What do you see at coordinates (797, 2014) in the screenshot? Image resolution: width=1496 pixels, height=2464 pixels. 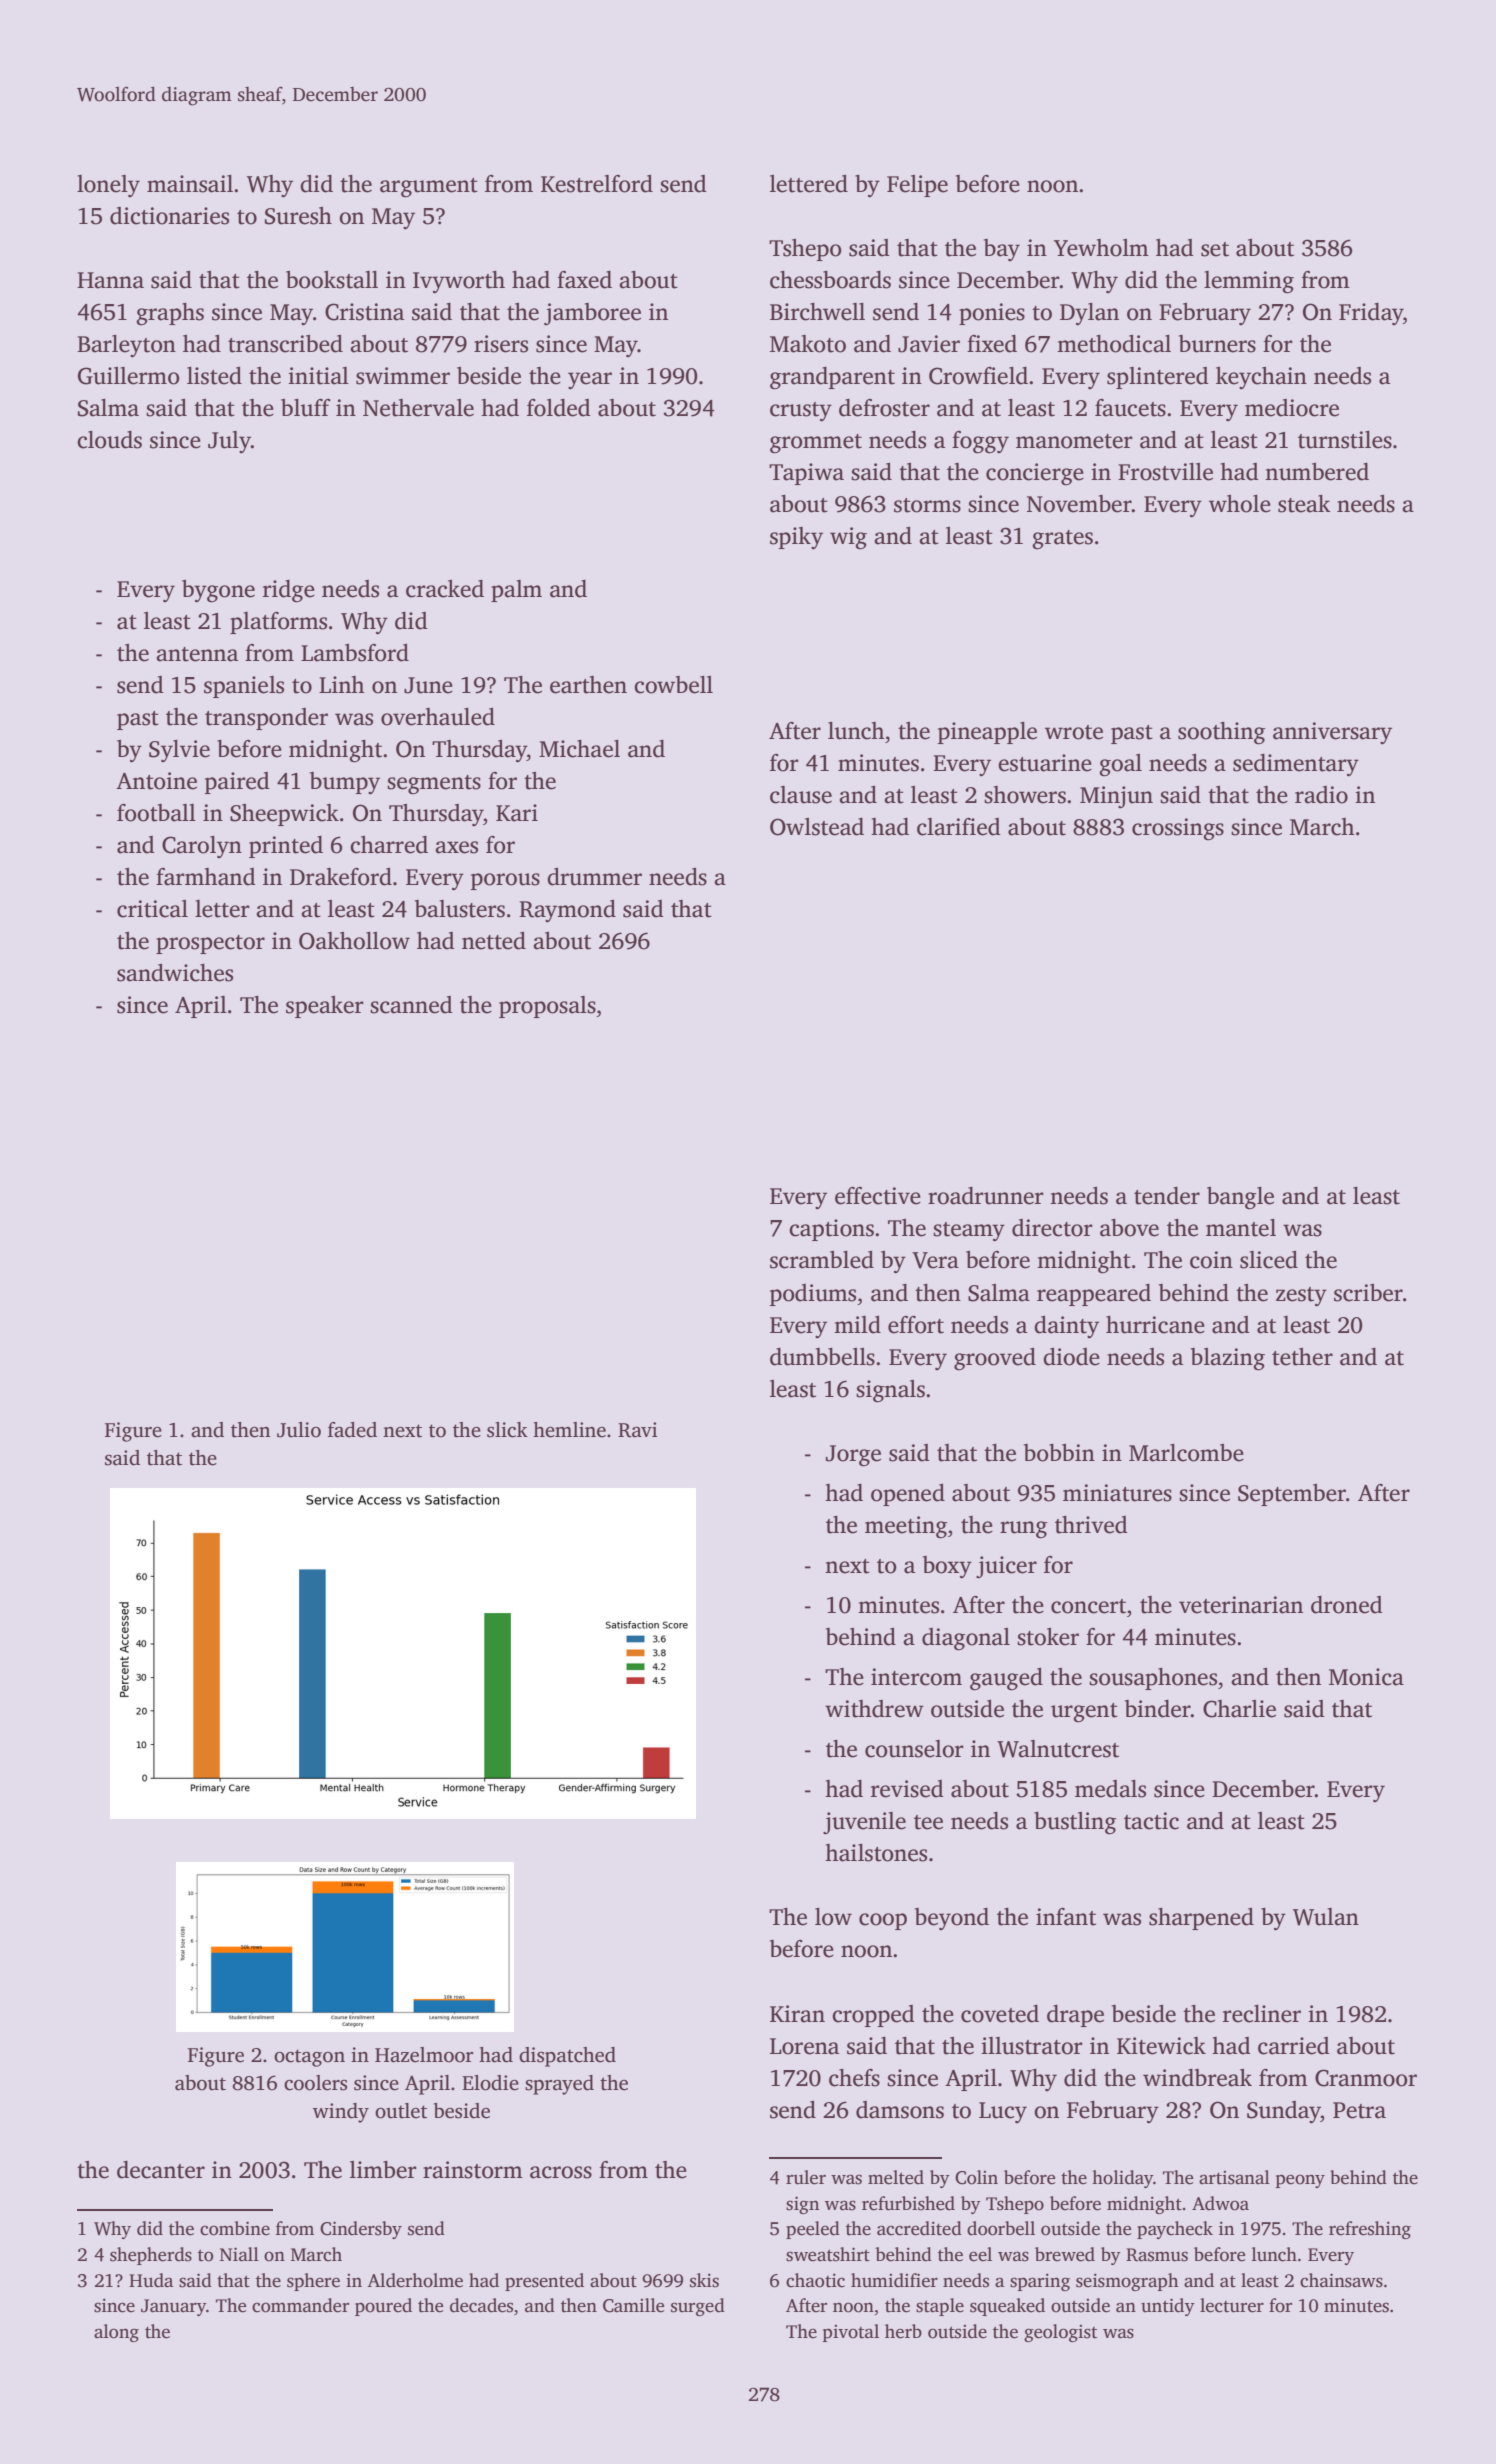 I see `Kiran` at bounding box center [797, 2014].
